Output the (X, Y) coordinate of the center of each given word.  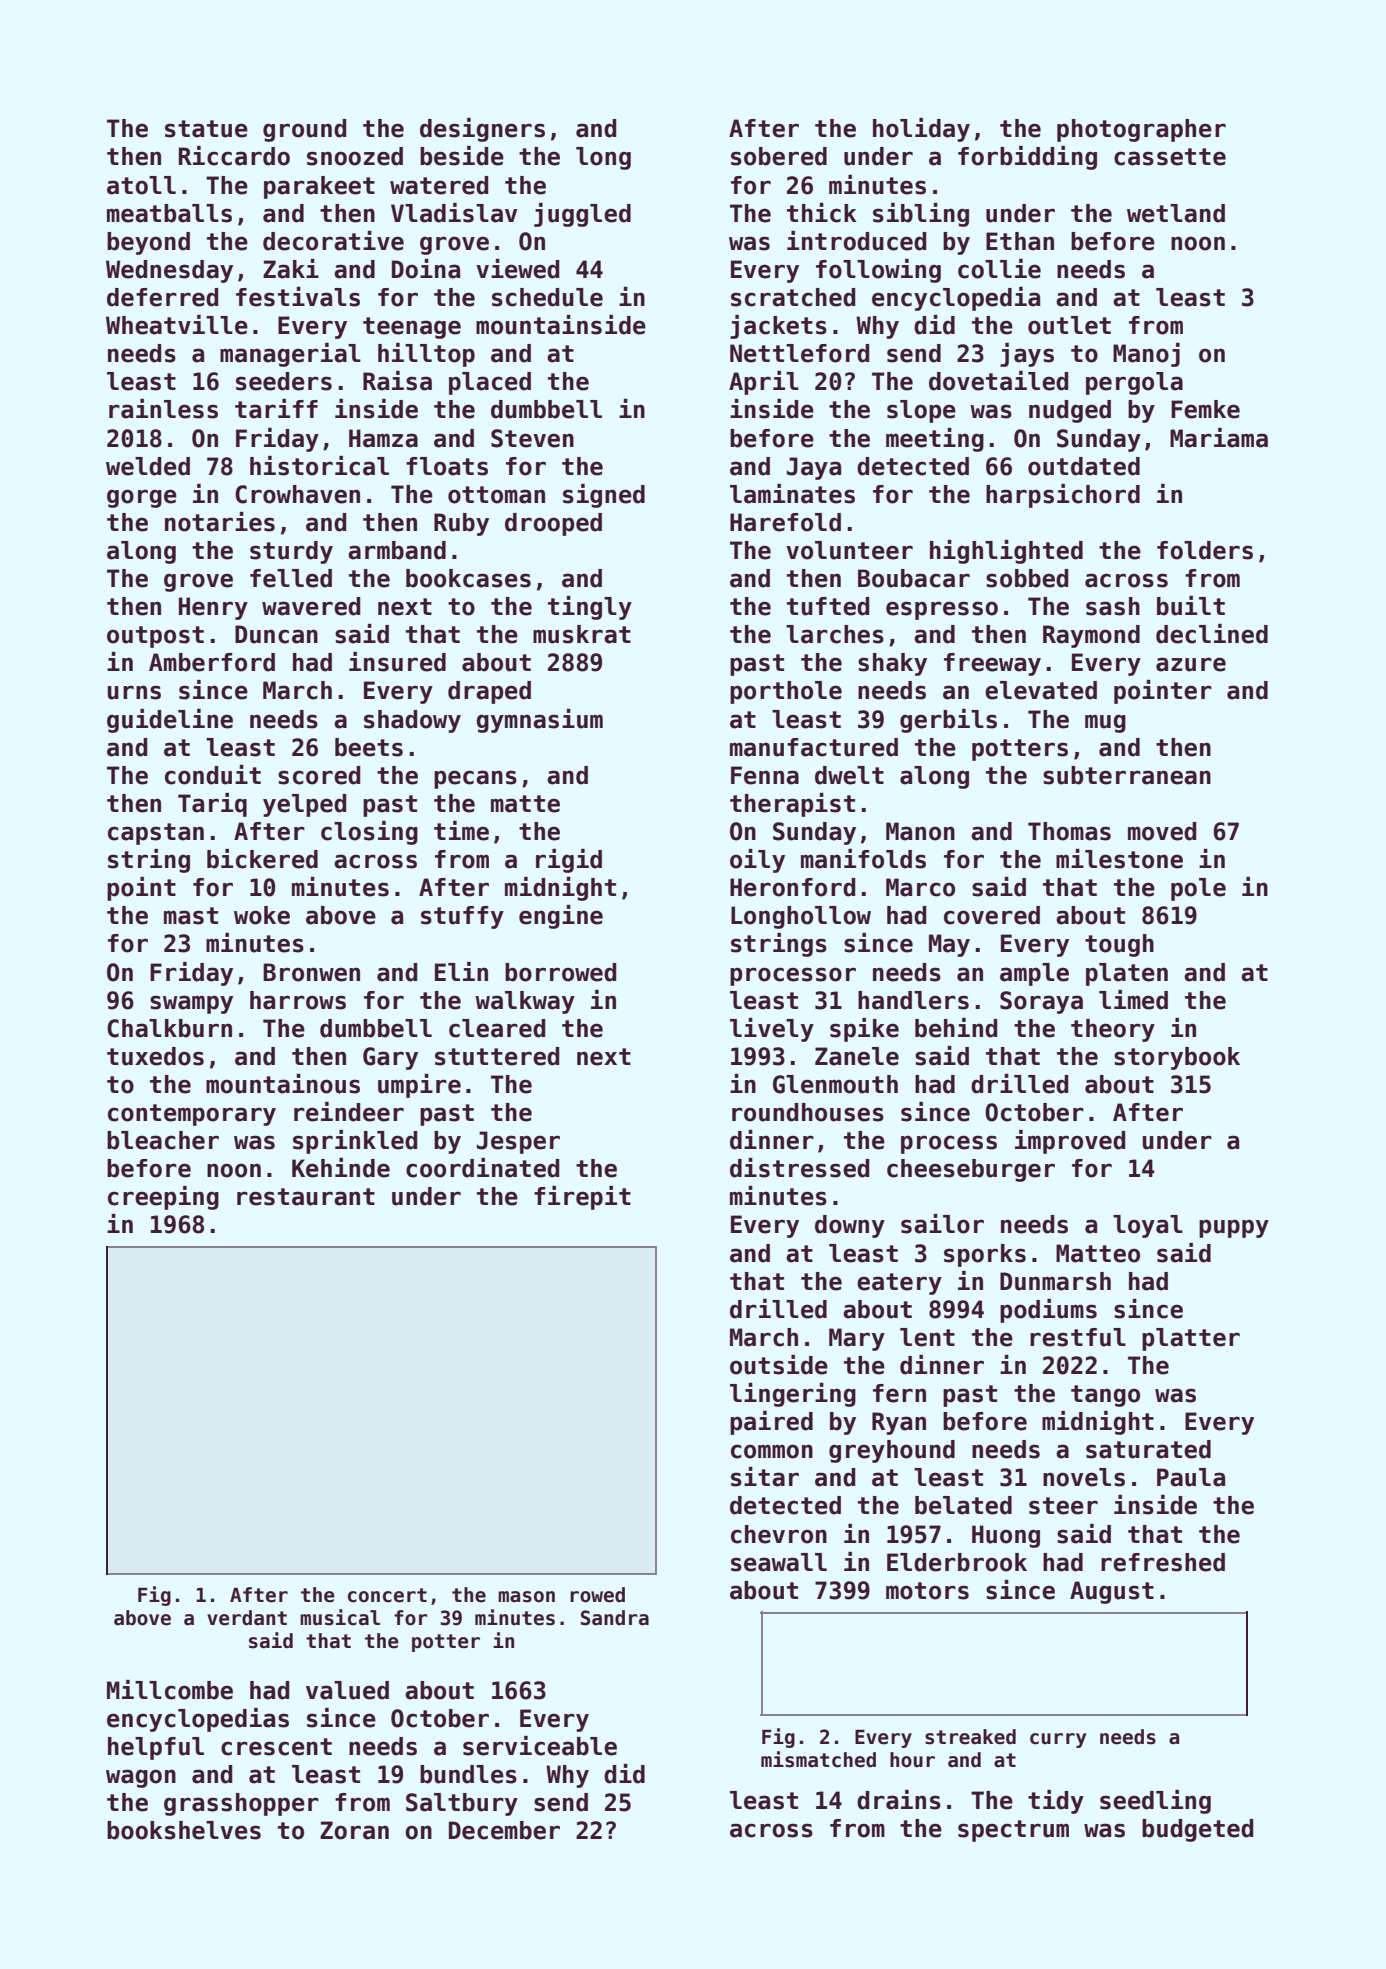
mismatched (818, 1759)
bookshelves (184, 1830)
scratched (793, 297)
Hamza (383, 438)
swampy (191, 1004)
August (1112, 1592)
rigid (569, 861)
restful (1078, 1337)
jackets (778, 327)
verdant (247, 1618)
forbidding (1027, 158)
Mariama (1219, 438)
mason (526, 1597)
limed (1133, 1000)
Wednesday (169, 271)
